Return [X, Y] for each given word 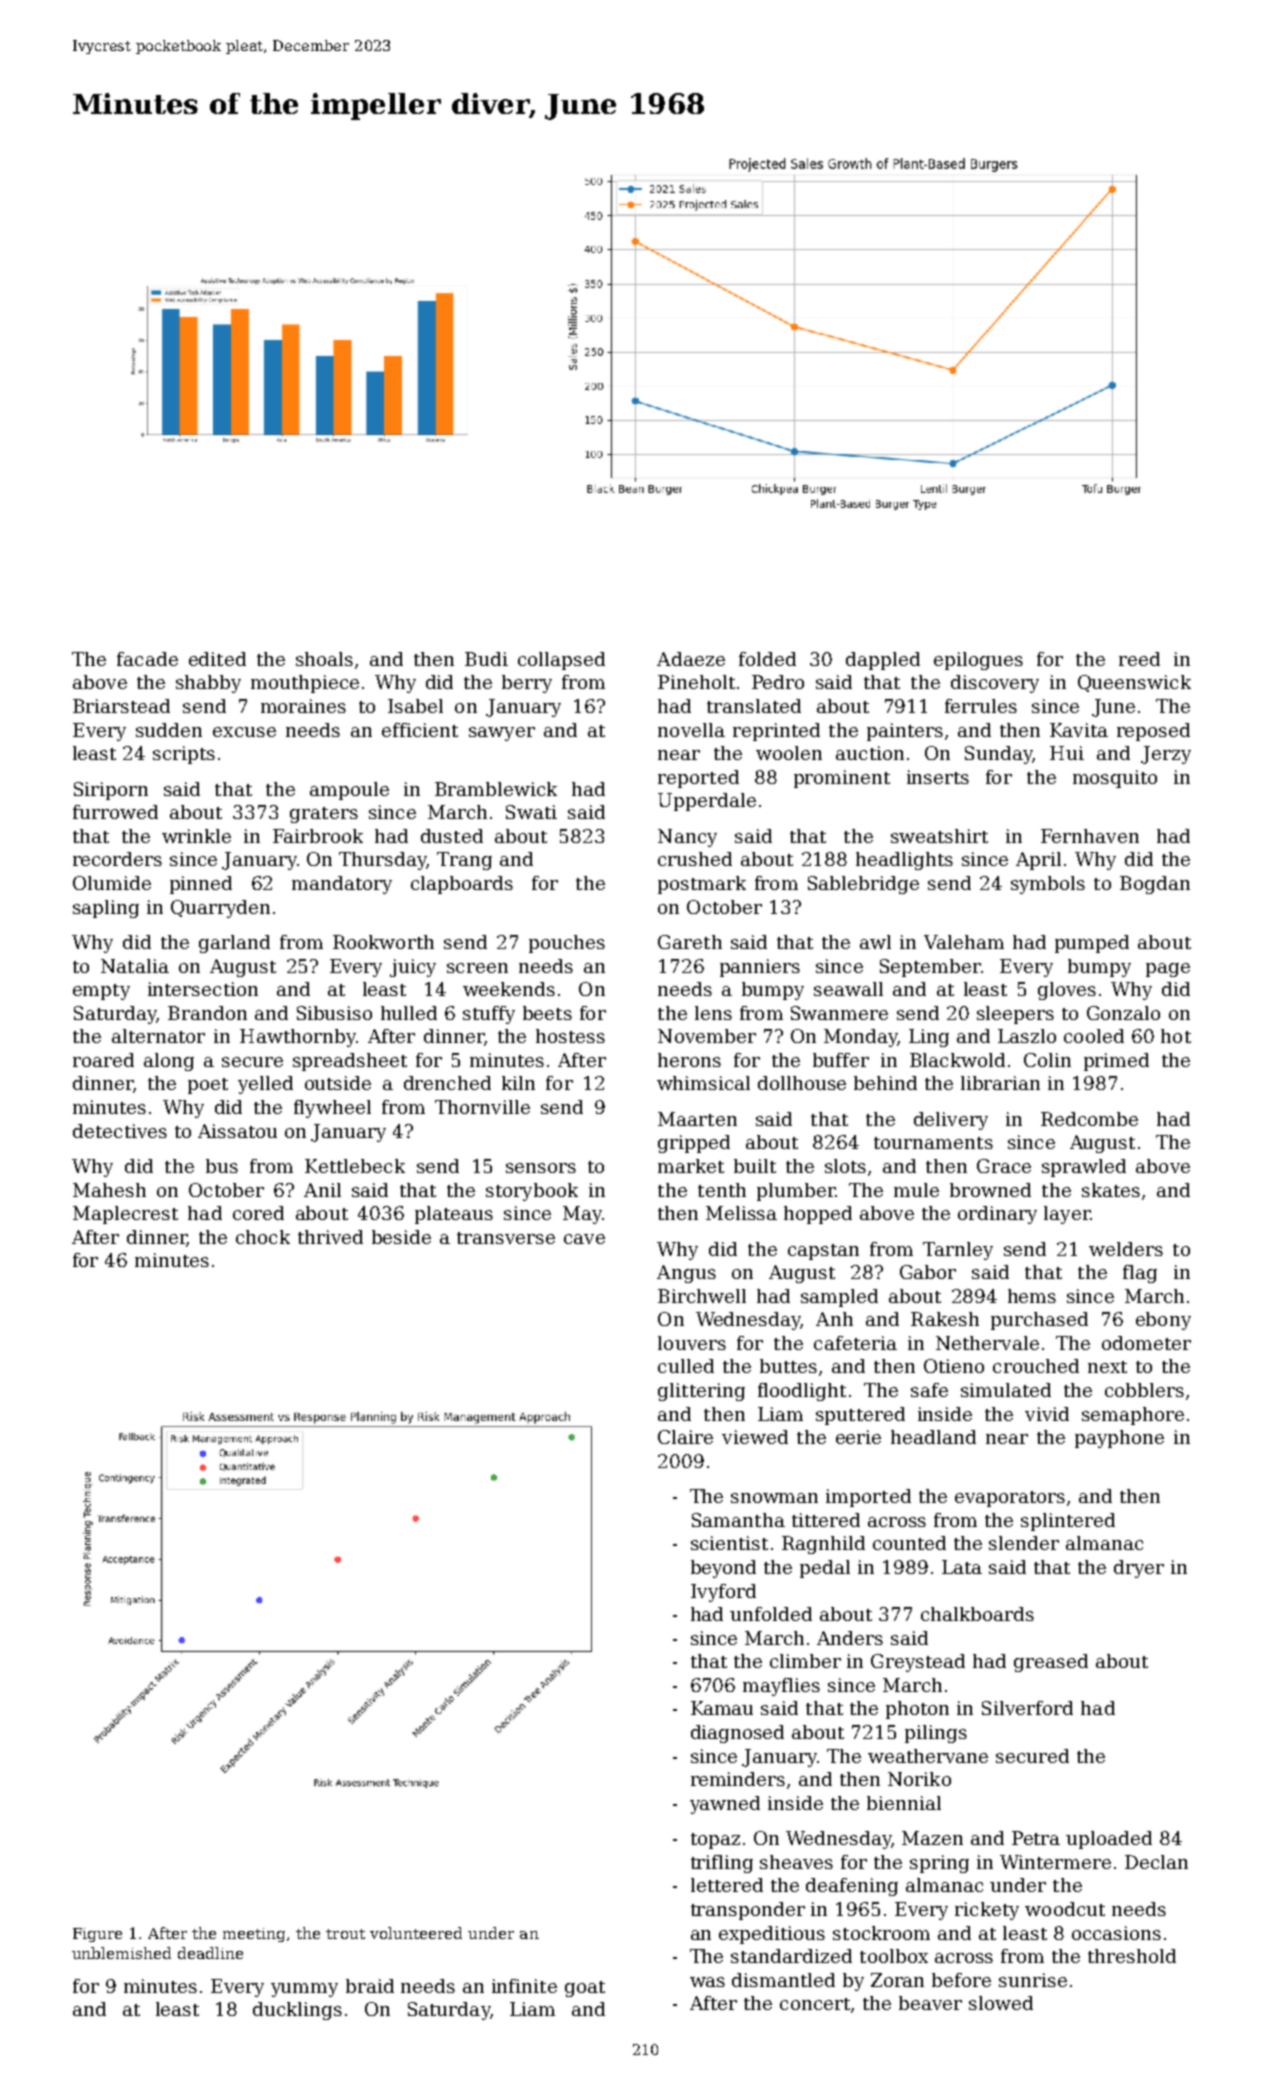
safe [929, 1390]
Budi [486, 659]
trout [345, 1934]
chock [263, 1237]
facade [147, 659]
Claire [685, 1437]
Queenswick [1134, 683]
